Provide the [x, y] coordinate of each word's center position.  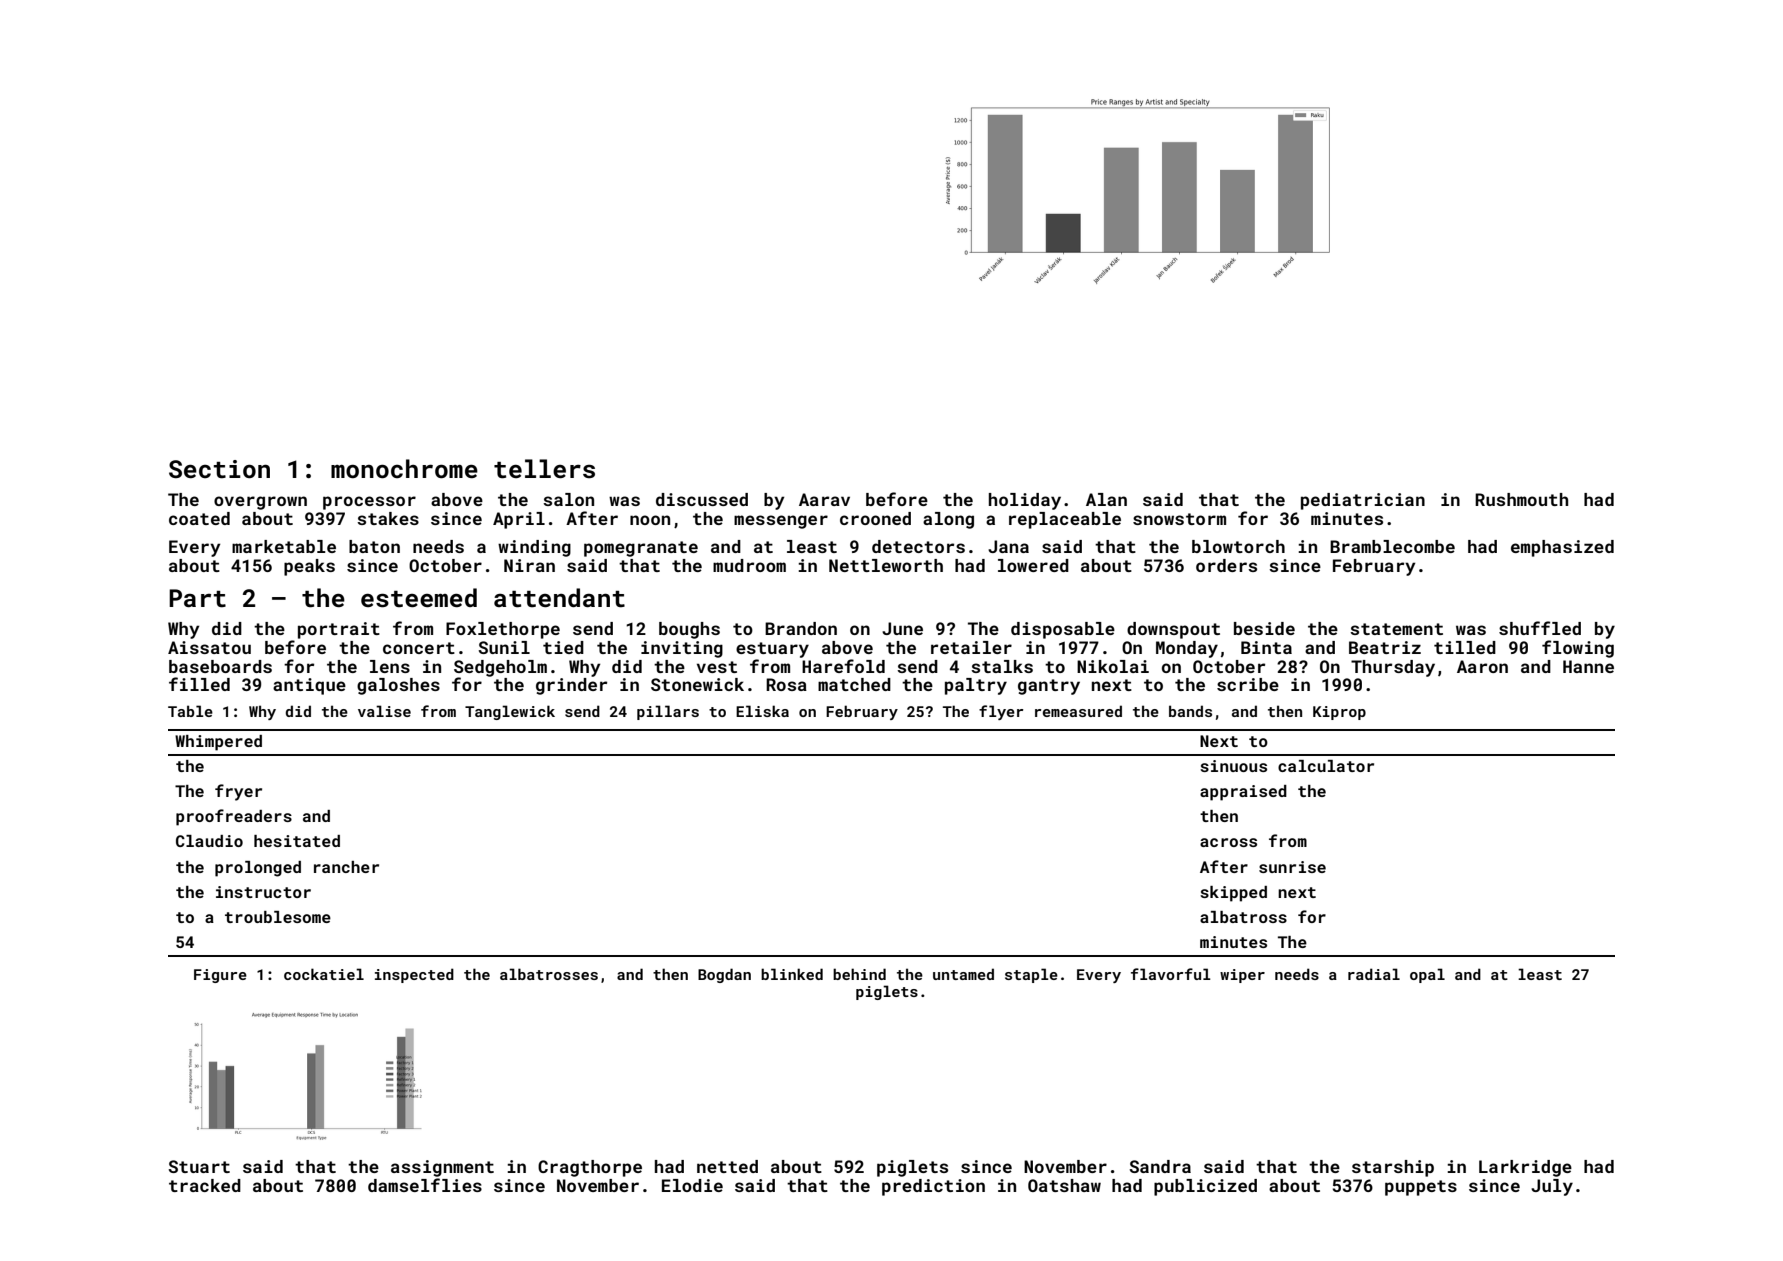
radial [1374, 974]
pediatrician [1363, 501]
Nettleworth [886, 565]
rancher [346, 867]
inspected [414, 975]
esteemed [419, 598]
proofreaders [234, 817]
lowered [1033, 565]
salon [568, 499]
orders [1226, 565]
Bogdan [724, 975]
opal [1427, 975]
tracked [205, 1185]
